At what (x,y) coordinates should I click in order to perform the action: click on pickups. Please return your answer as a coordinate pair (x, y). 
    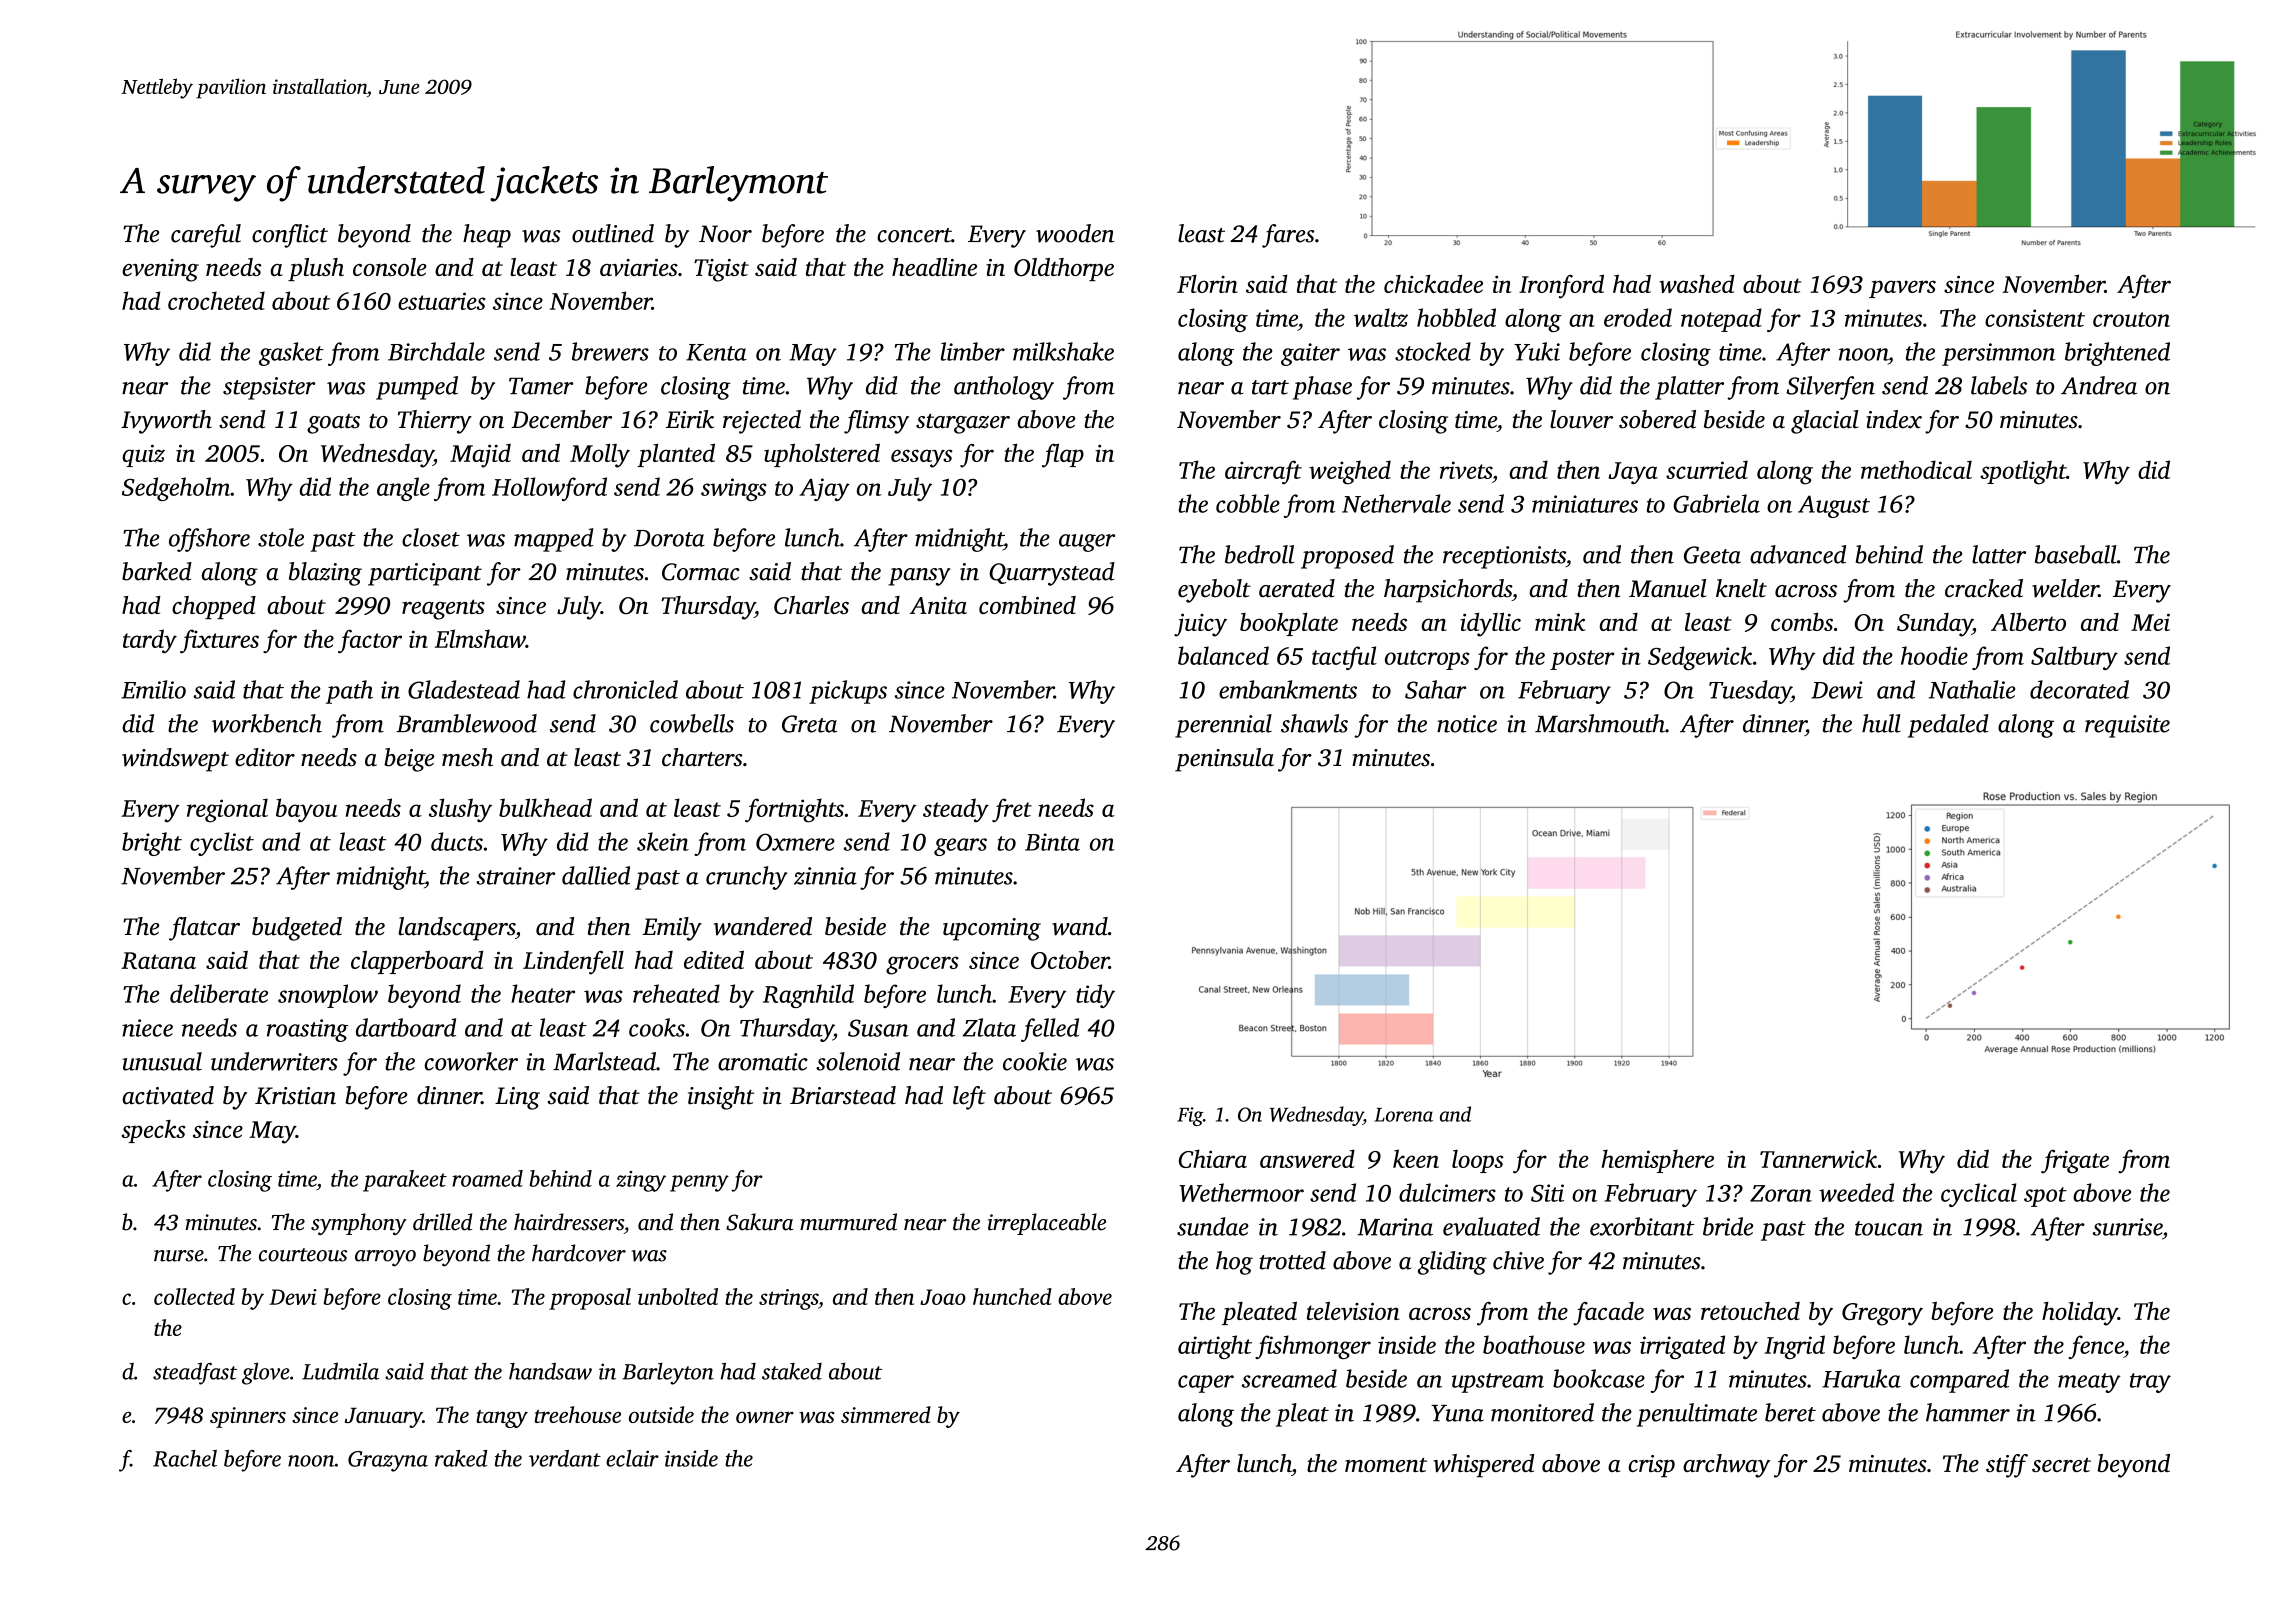
    Looking at the image, I should click on (848, 692).
